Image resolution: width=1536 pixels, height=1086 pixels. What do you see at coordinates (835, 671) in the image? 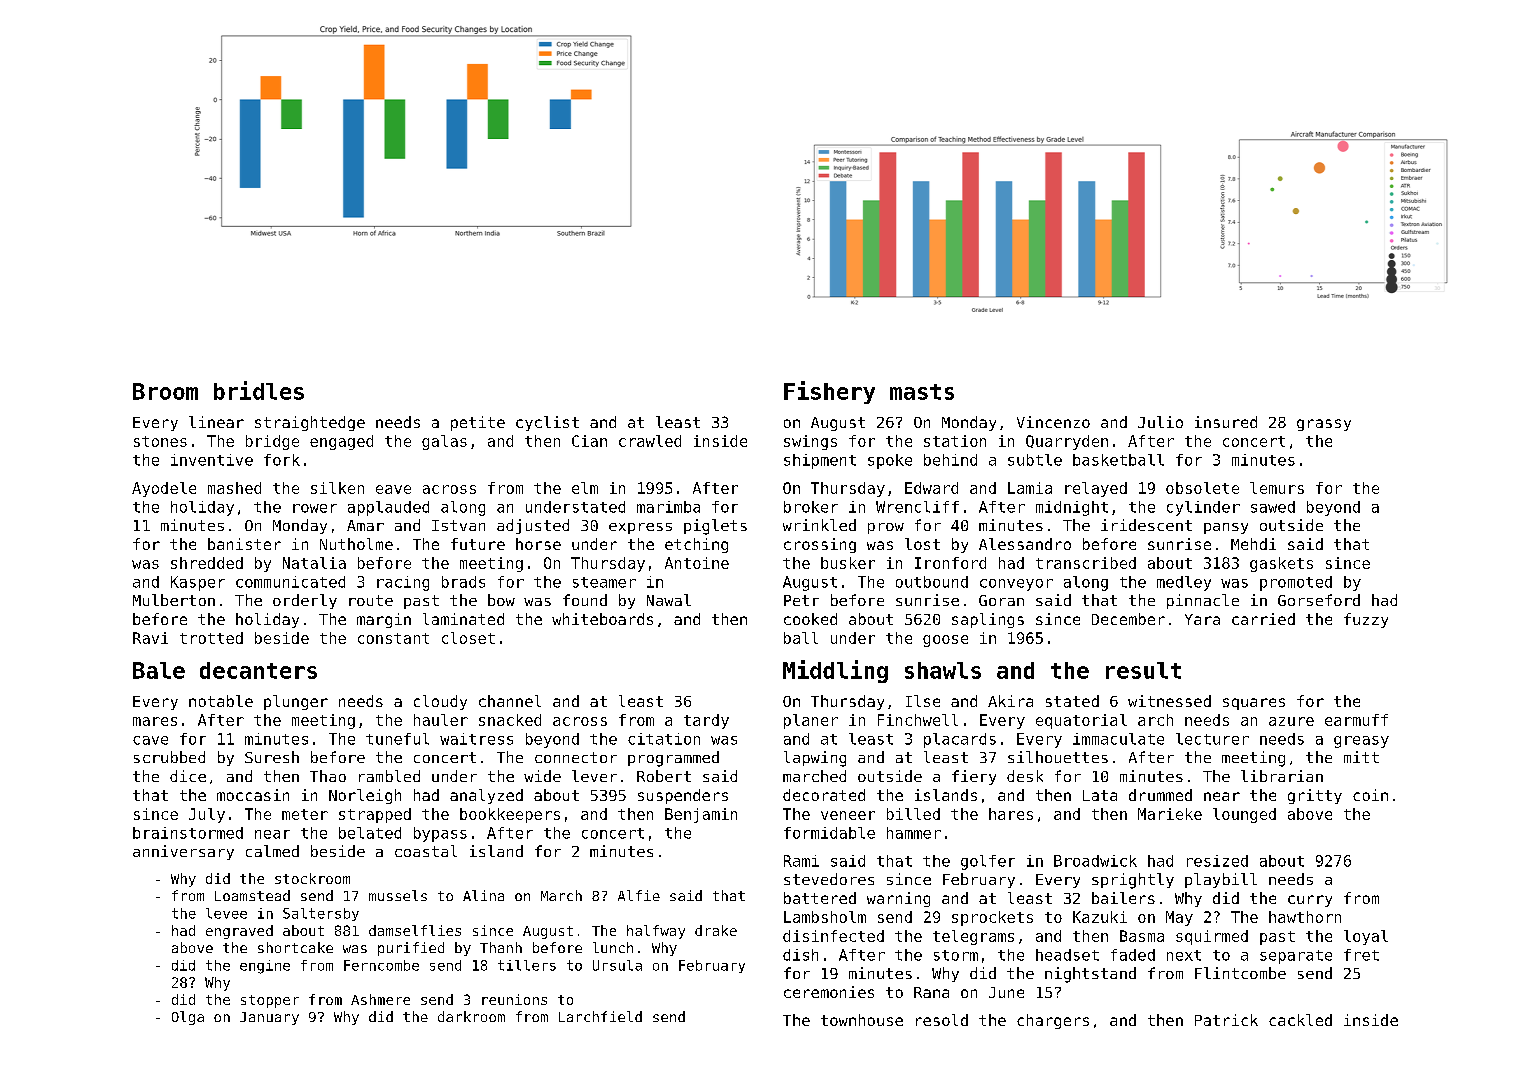
I see `Middling` at bounding box center [835, 671].
